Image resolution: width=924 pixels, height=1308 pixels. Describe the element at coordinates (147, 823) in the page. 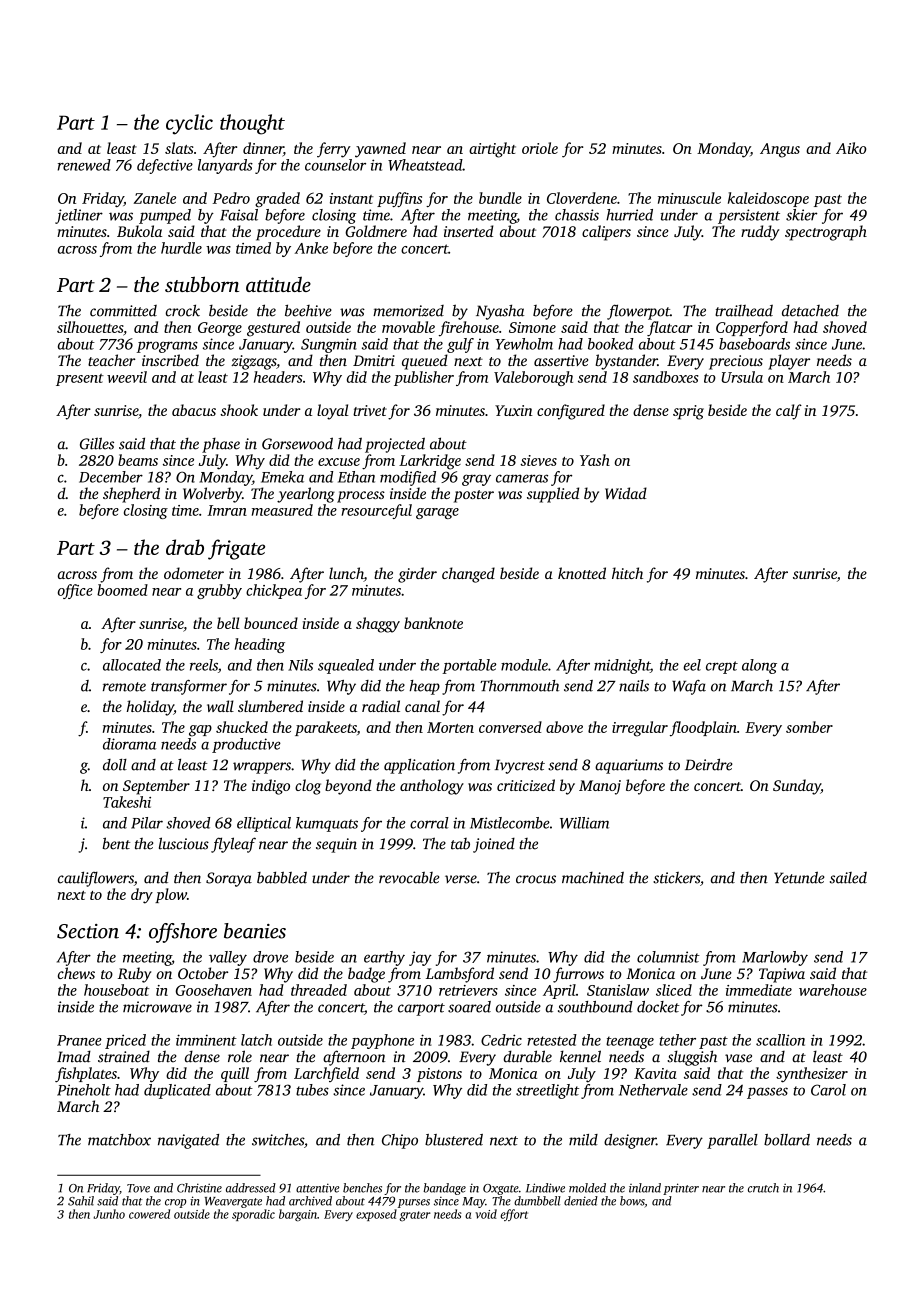

I see `Pilar` at that location.
